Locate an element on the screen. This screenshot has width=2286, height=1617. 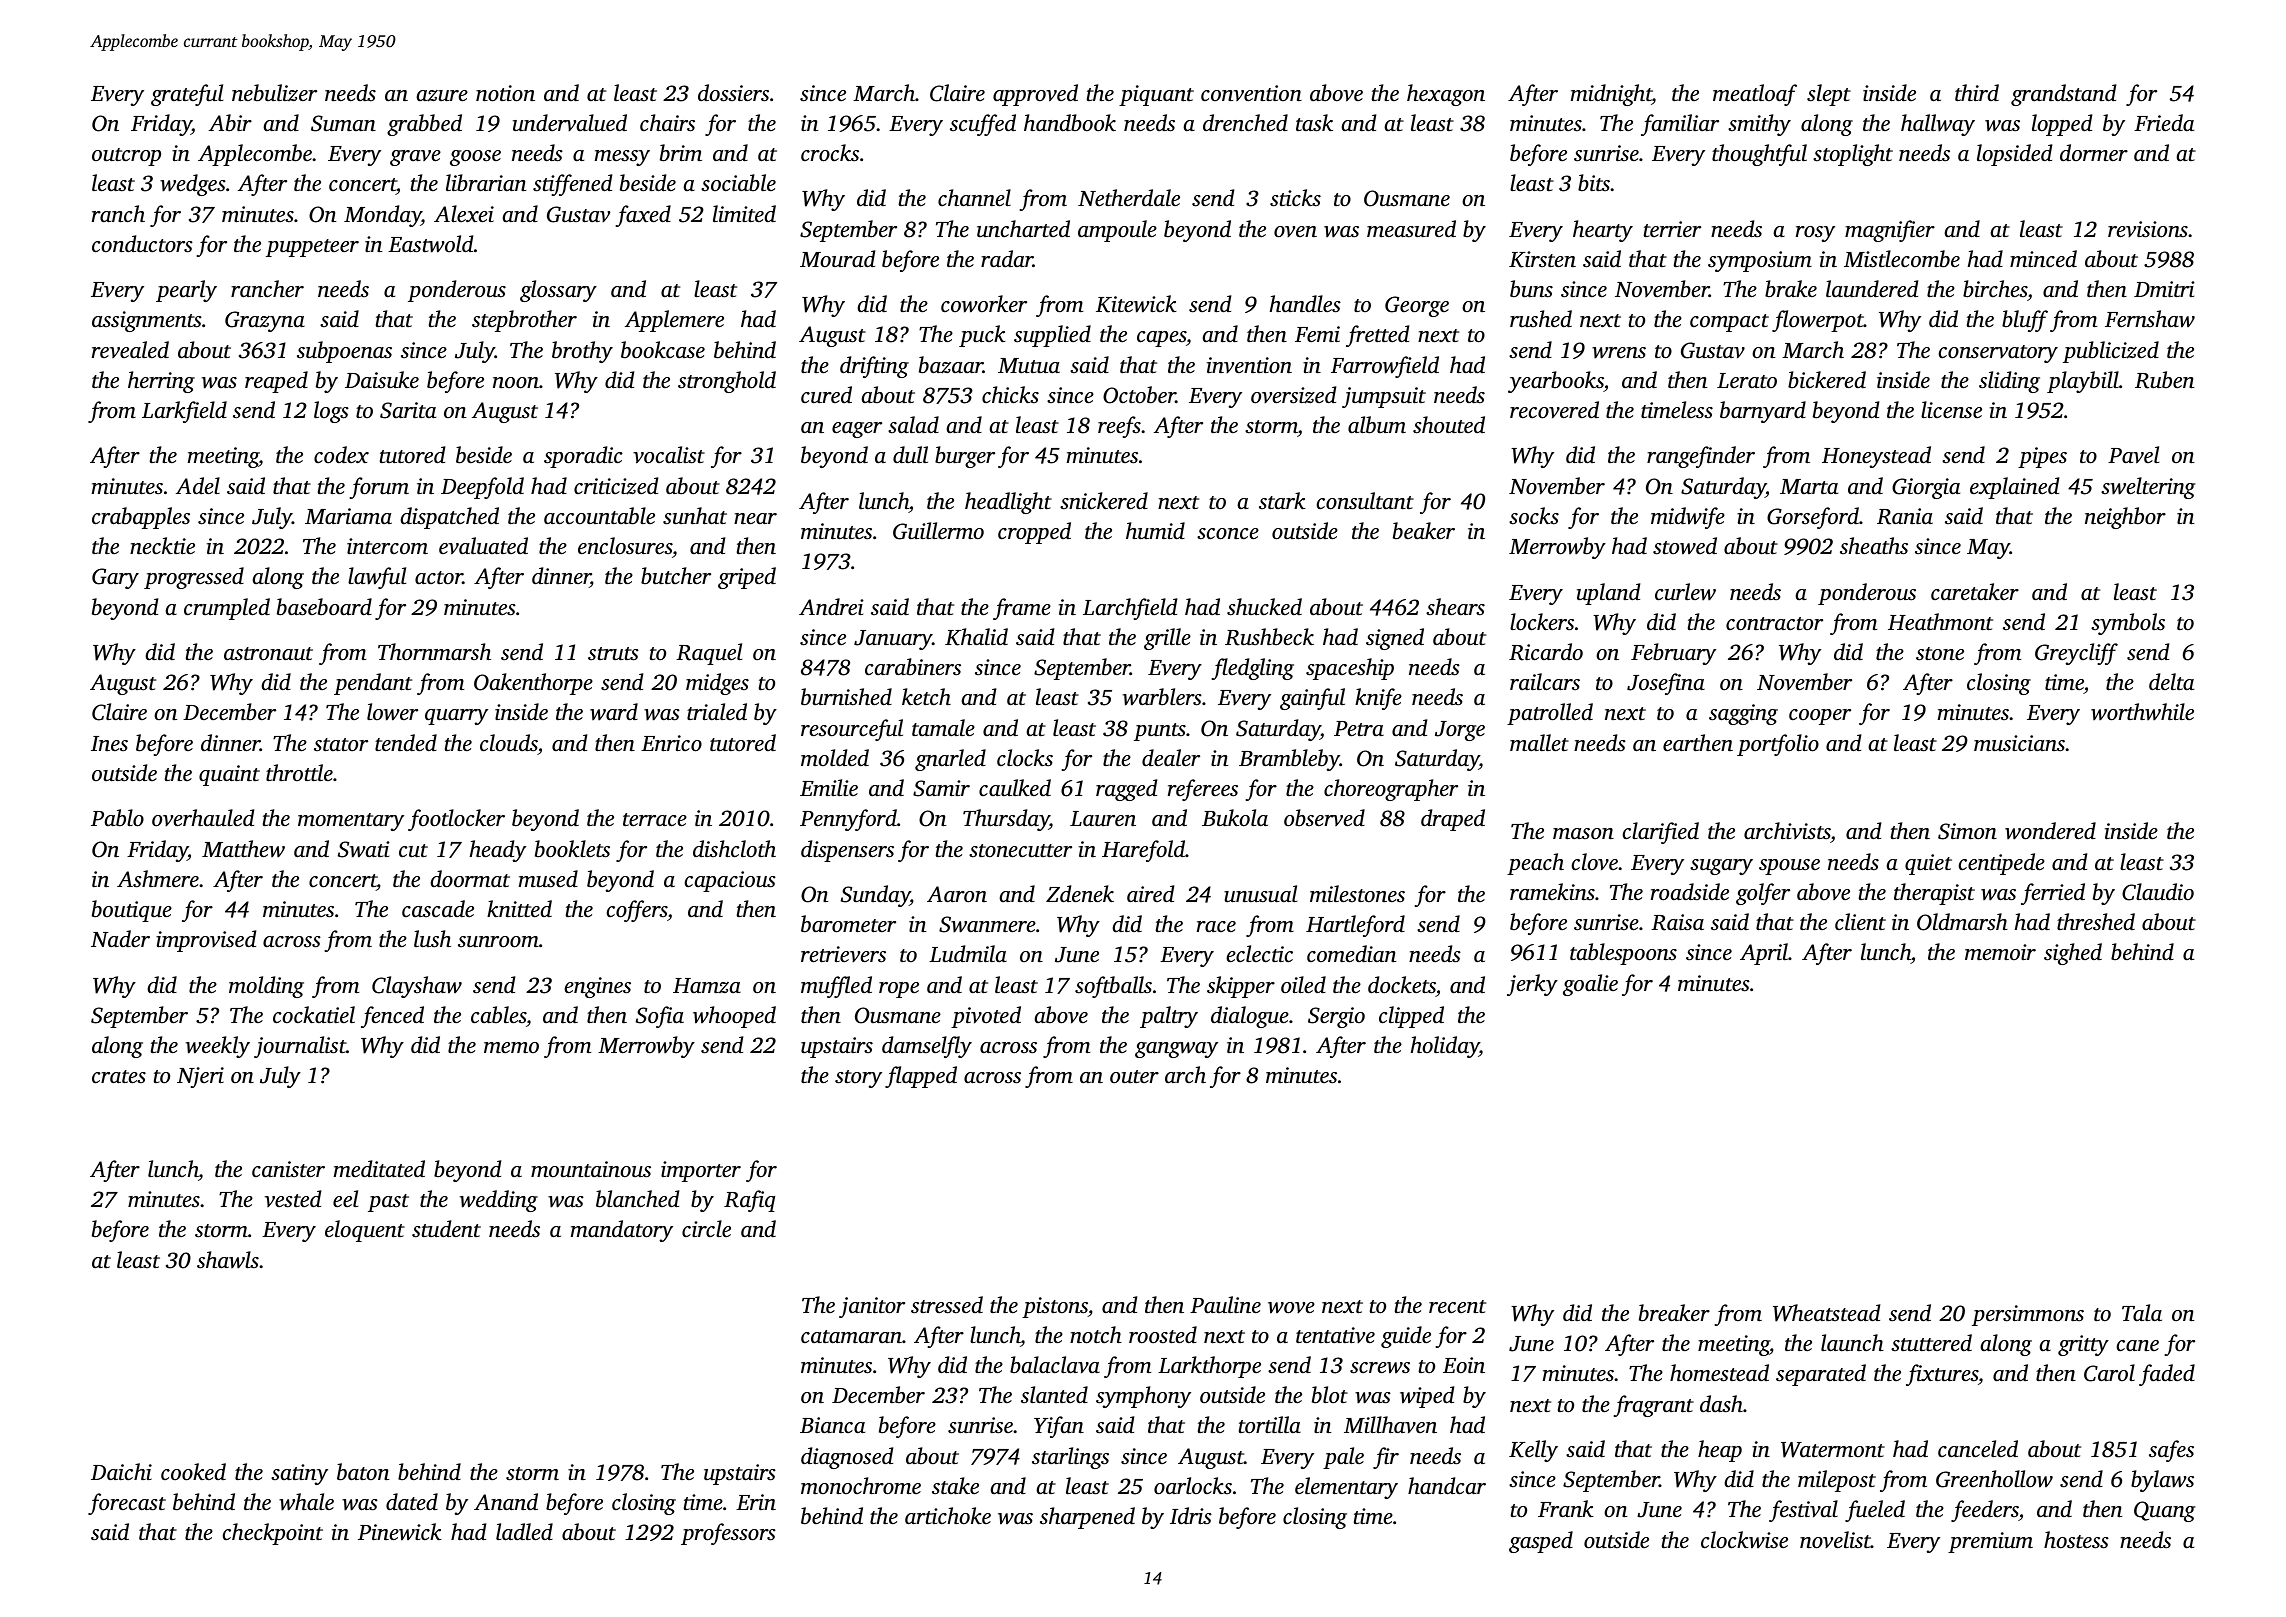
gasped is located at coordinates (1541, 1542).
